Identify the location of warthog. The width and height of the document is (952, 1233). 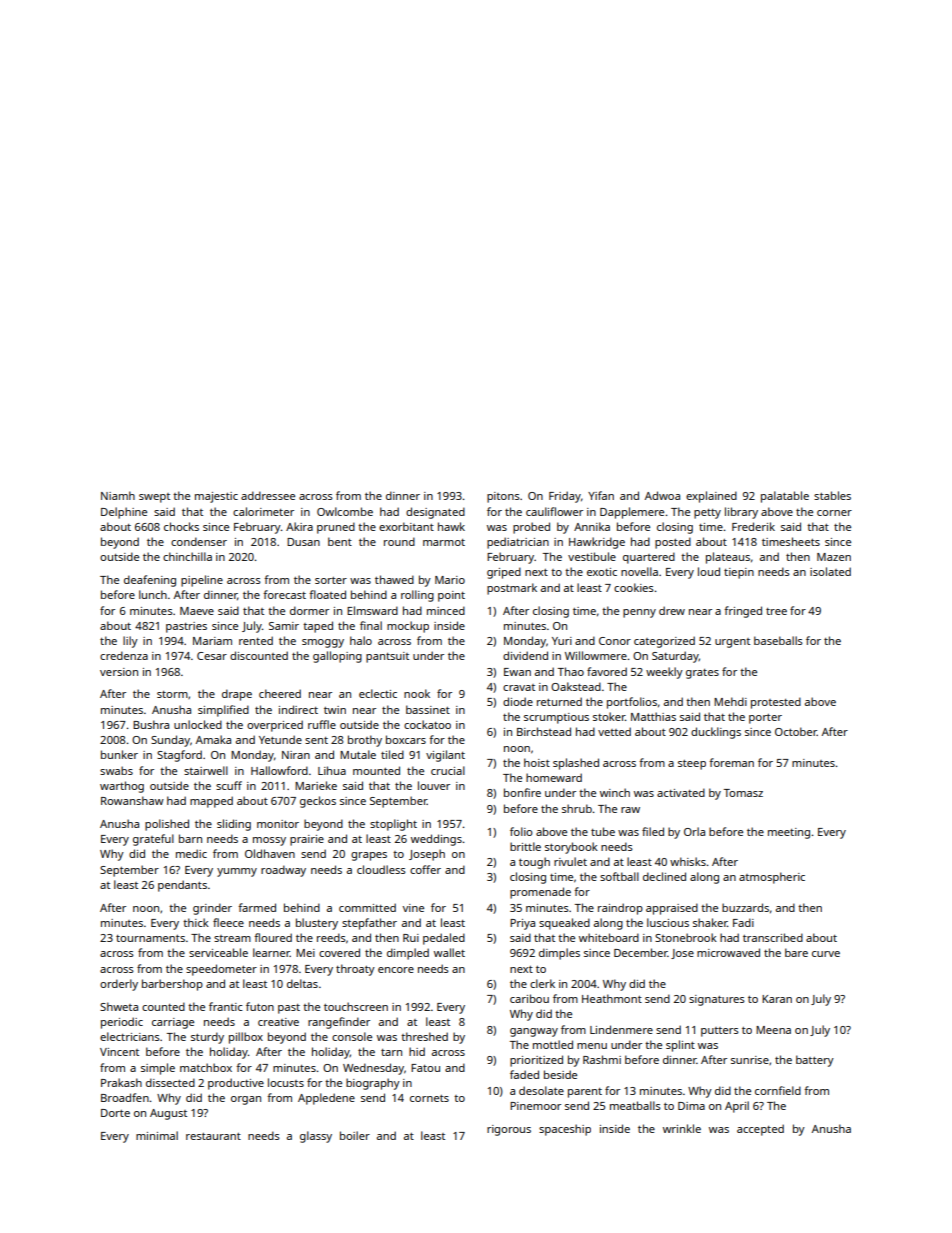
(122, 787).
